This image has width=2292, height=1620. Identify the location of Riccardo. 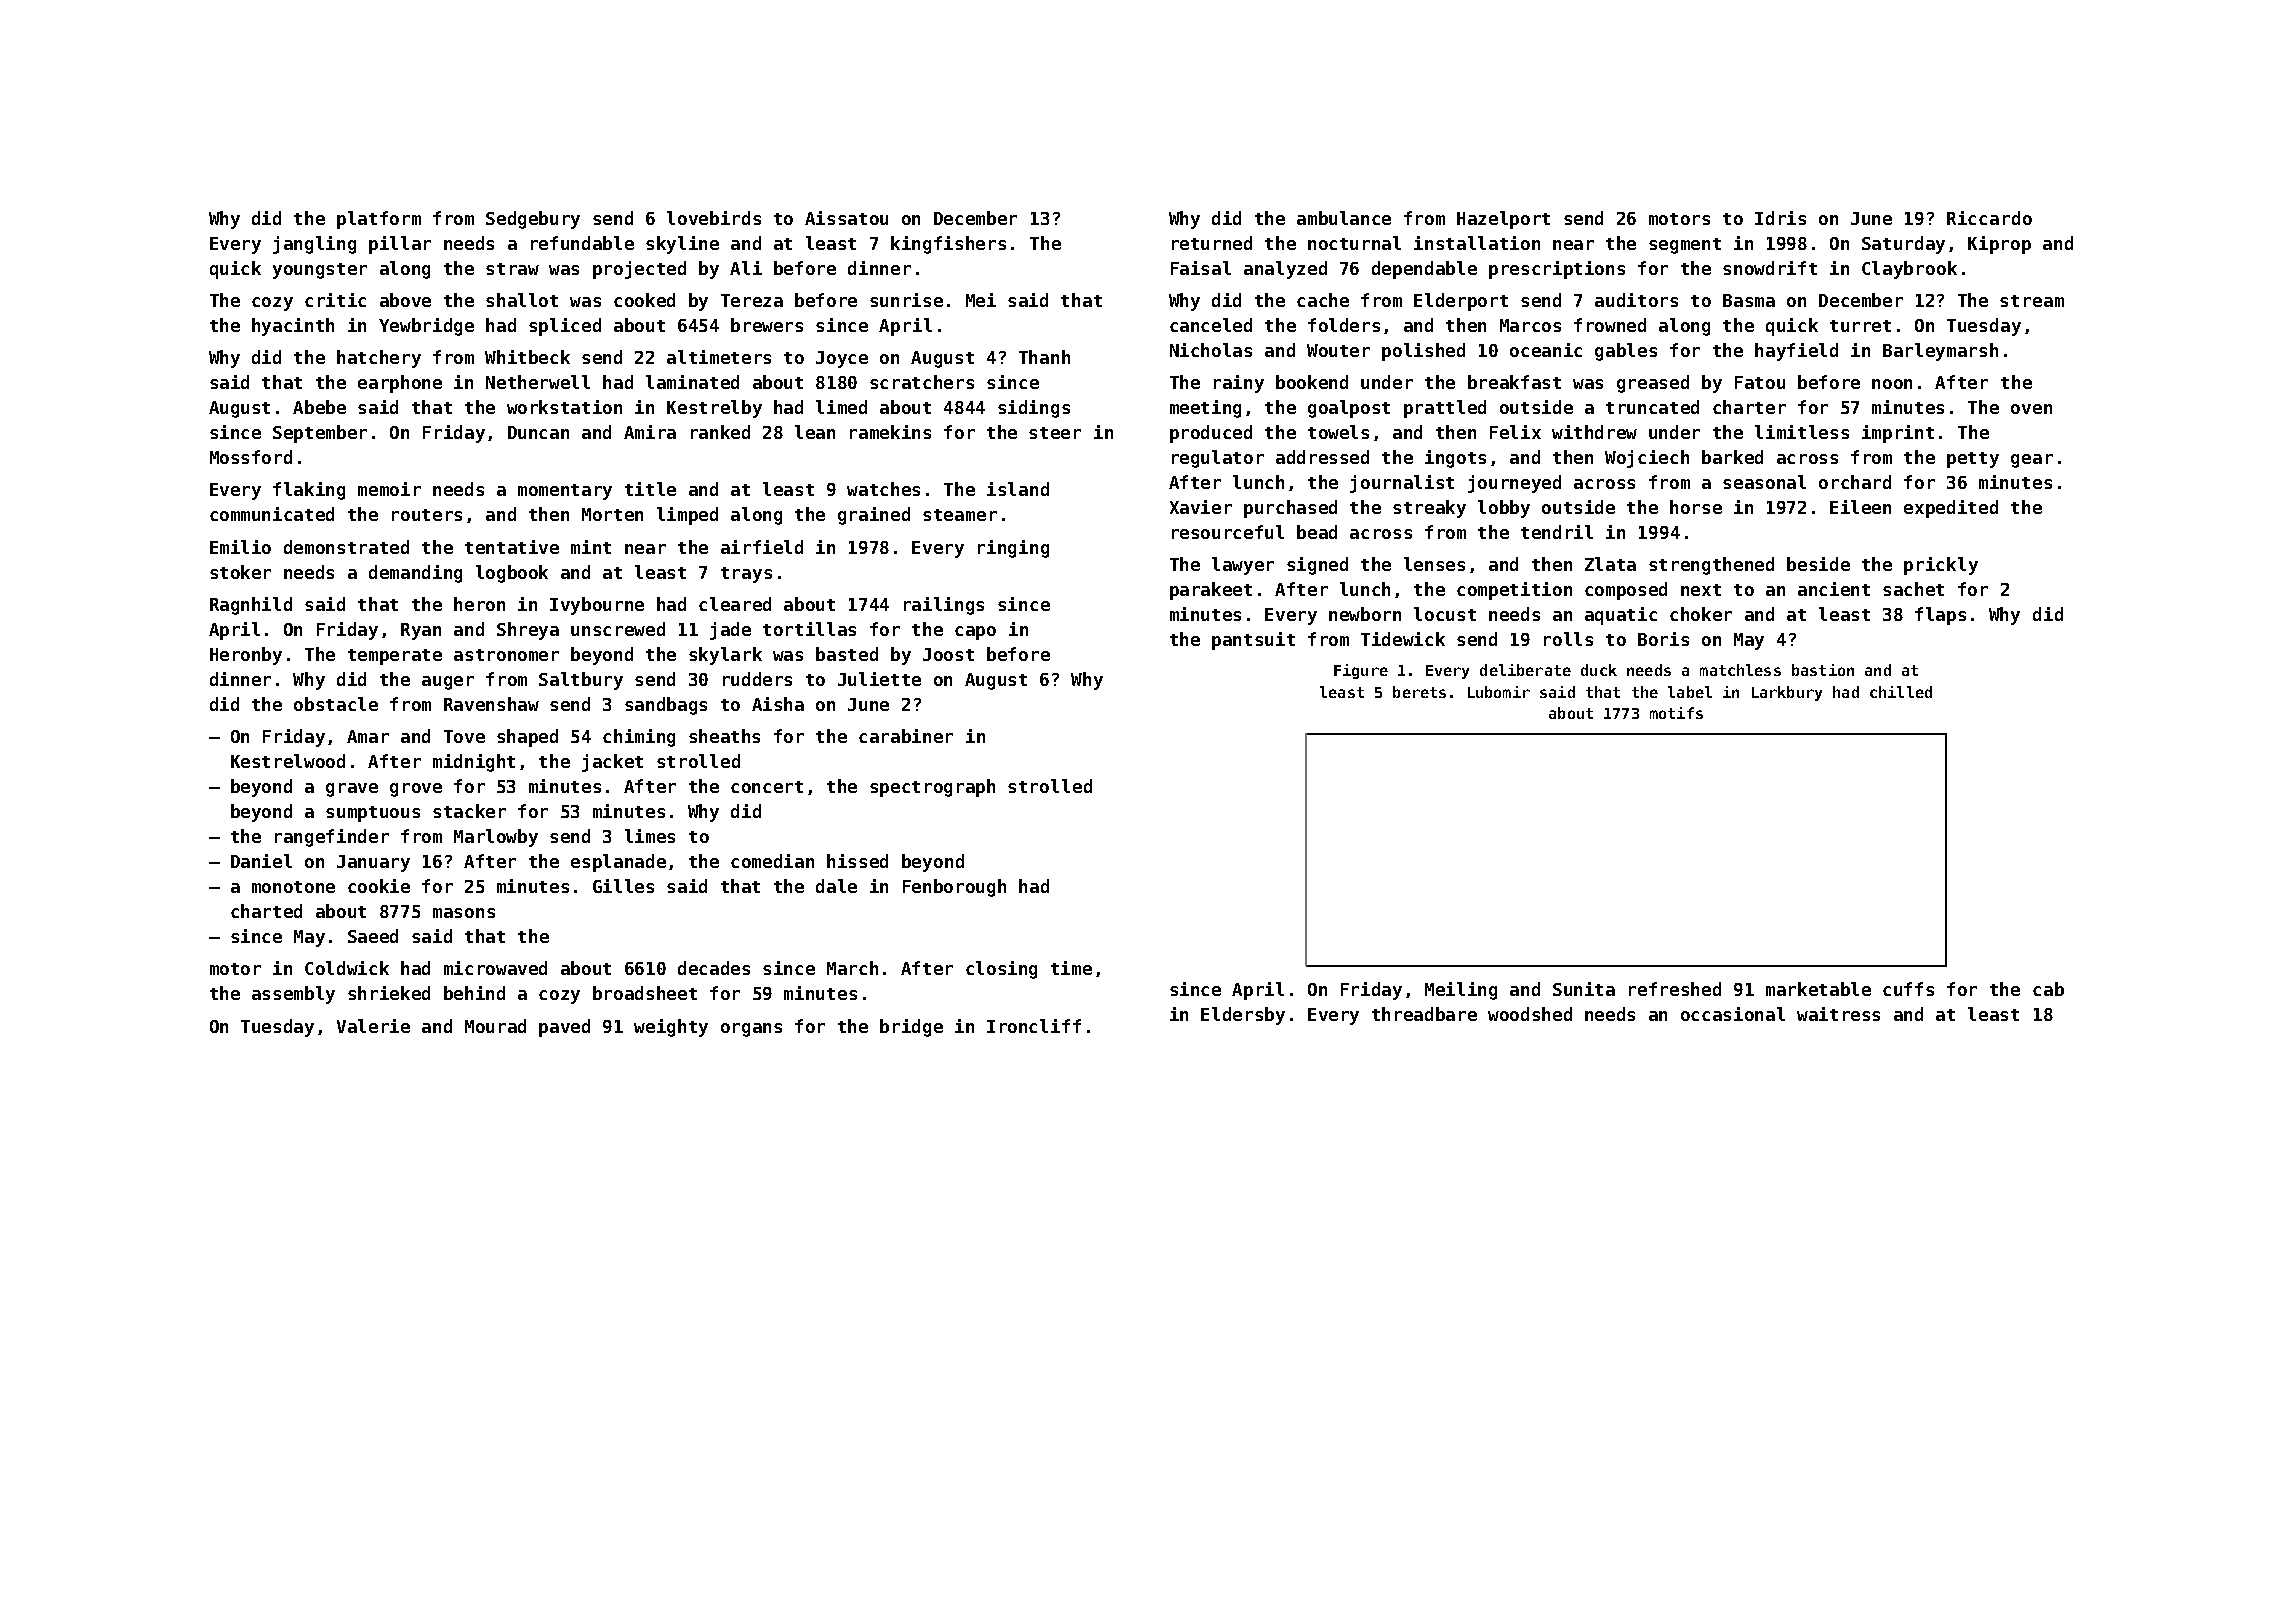
(1989, 218).
